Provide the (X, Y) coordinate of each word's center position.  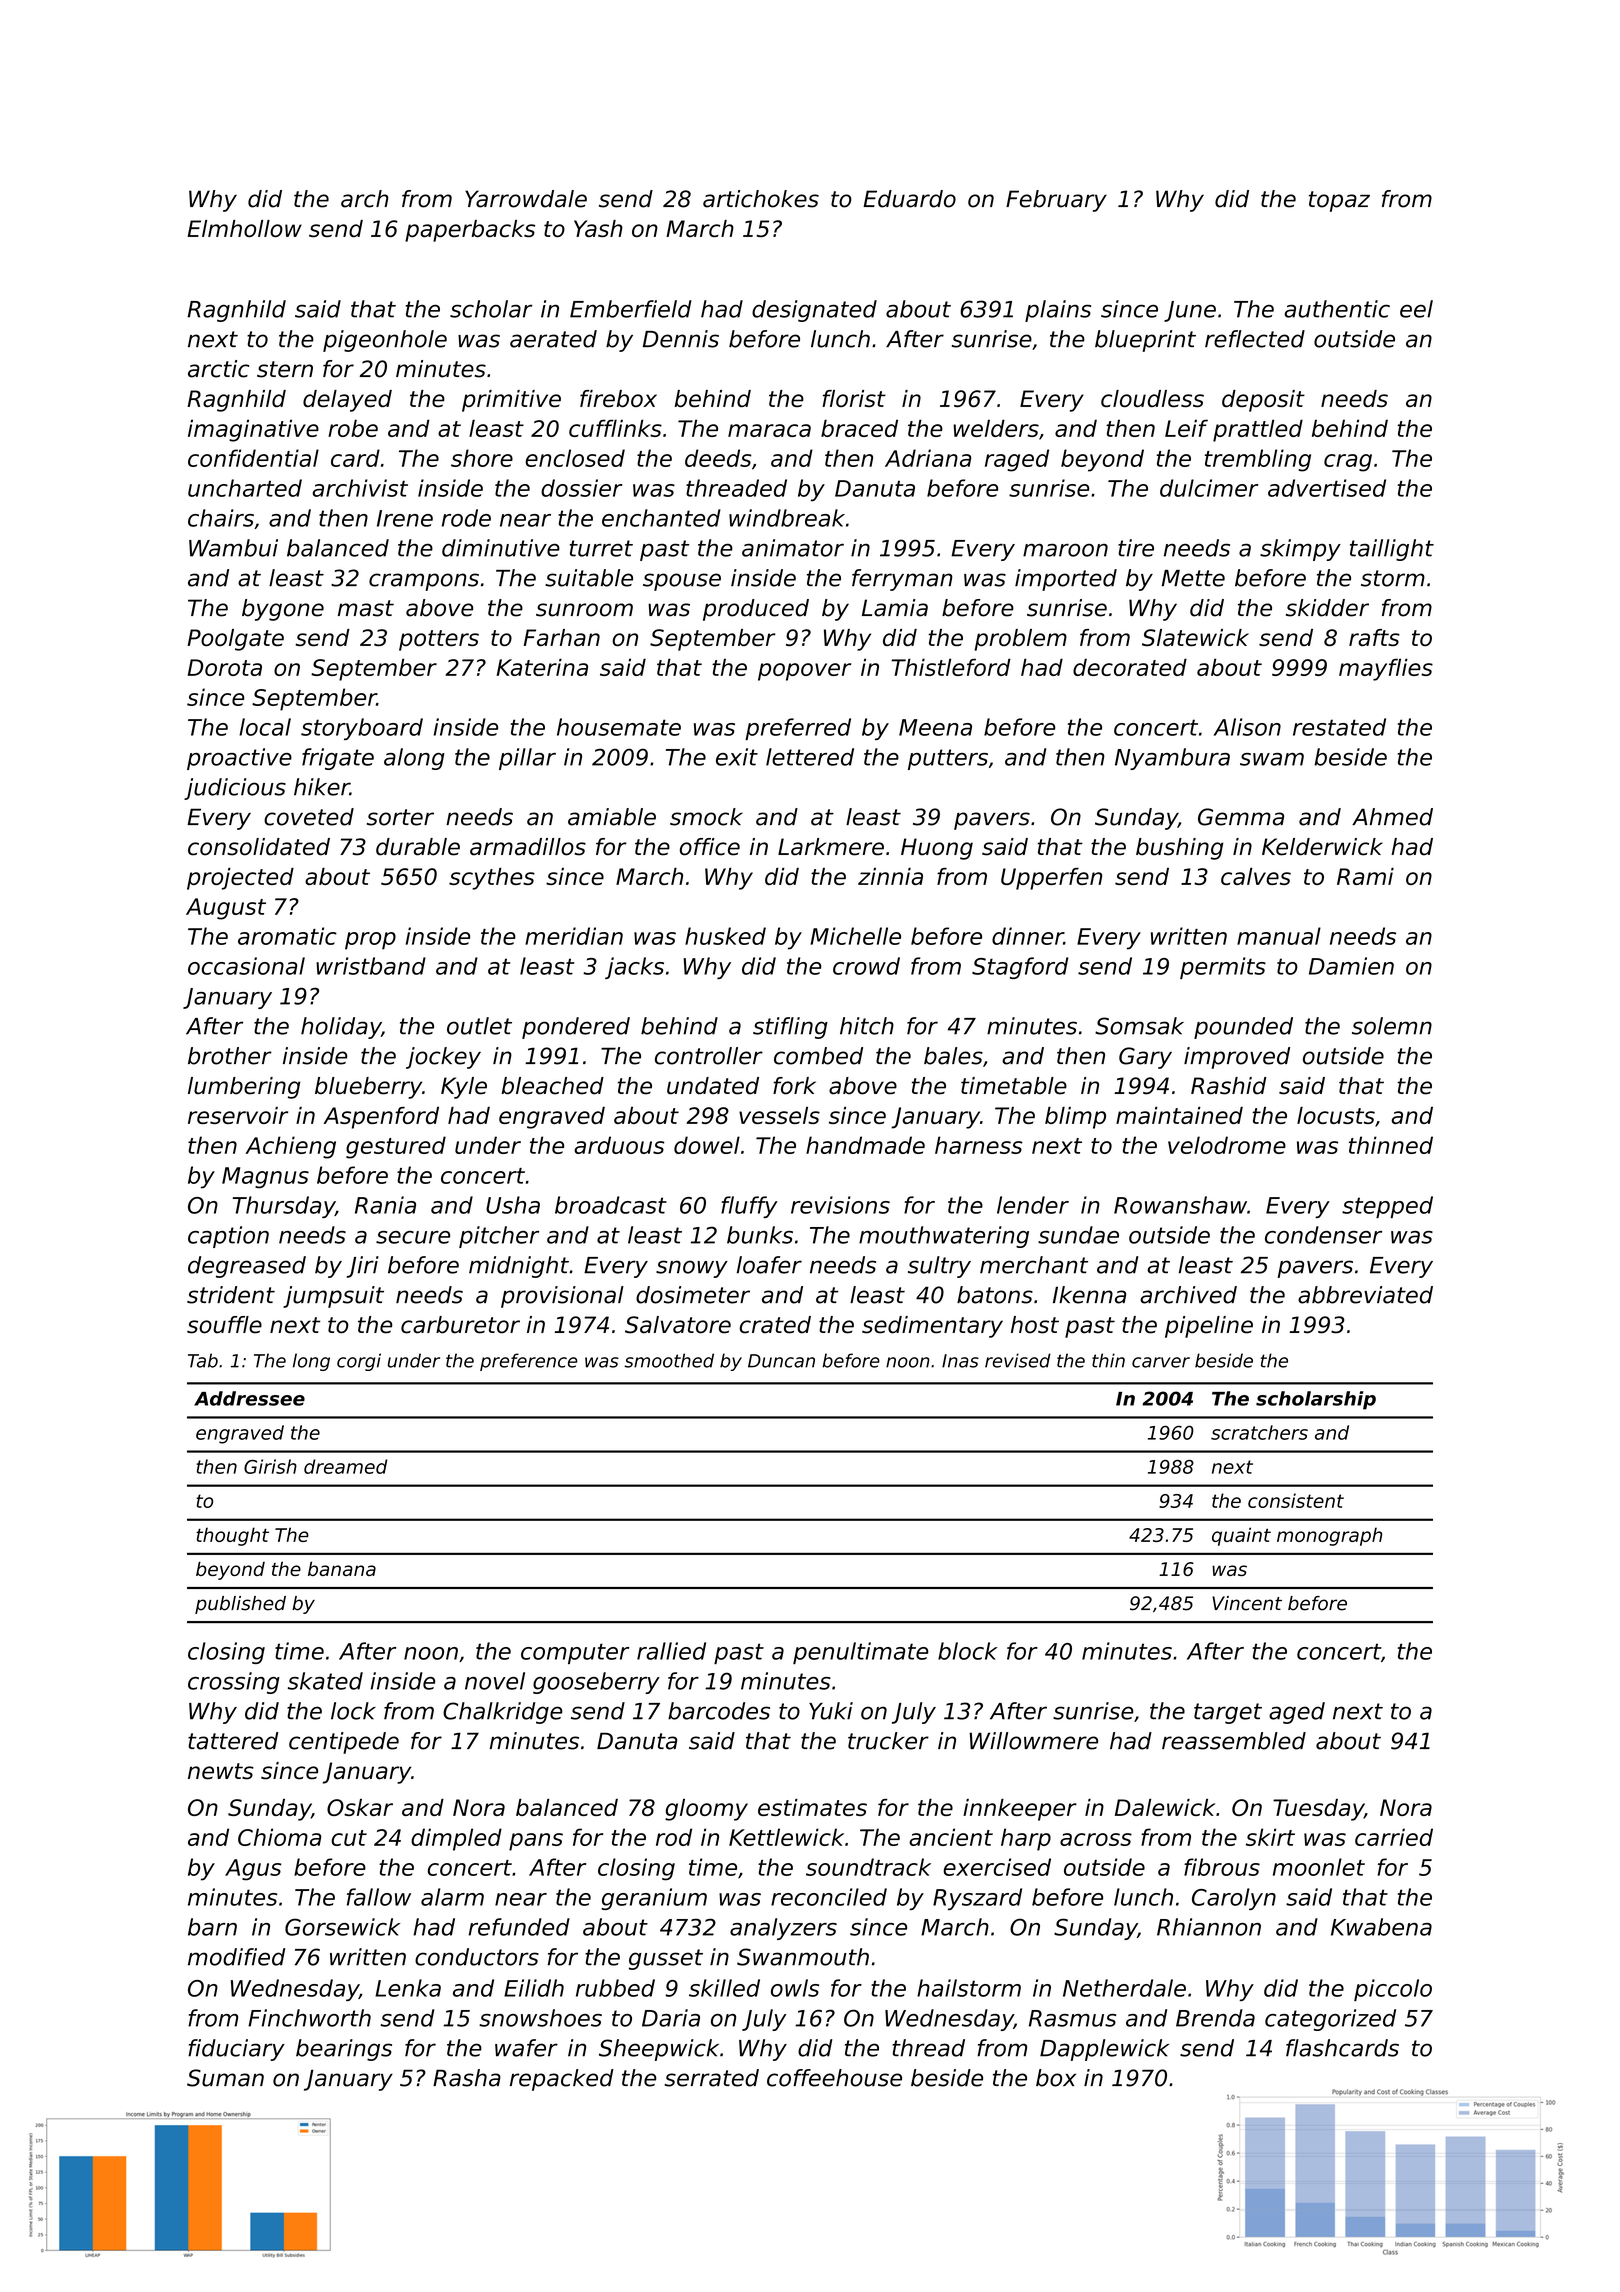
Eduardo (909, 199)
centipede (344, 1743)
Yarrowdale (526, 199)
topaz (1339, 201)
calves (1256, 876)
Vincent (1247, 1603)
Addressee (249, 1398)
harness (979, 1145)
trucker (888, 1741)
